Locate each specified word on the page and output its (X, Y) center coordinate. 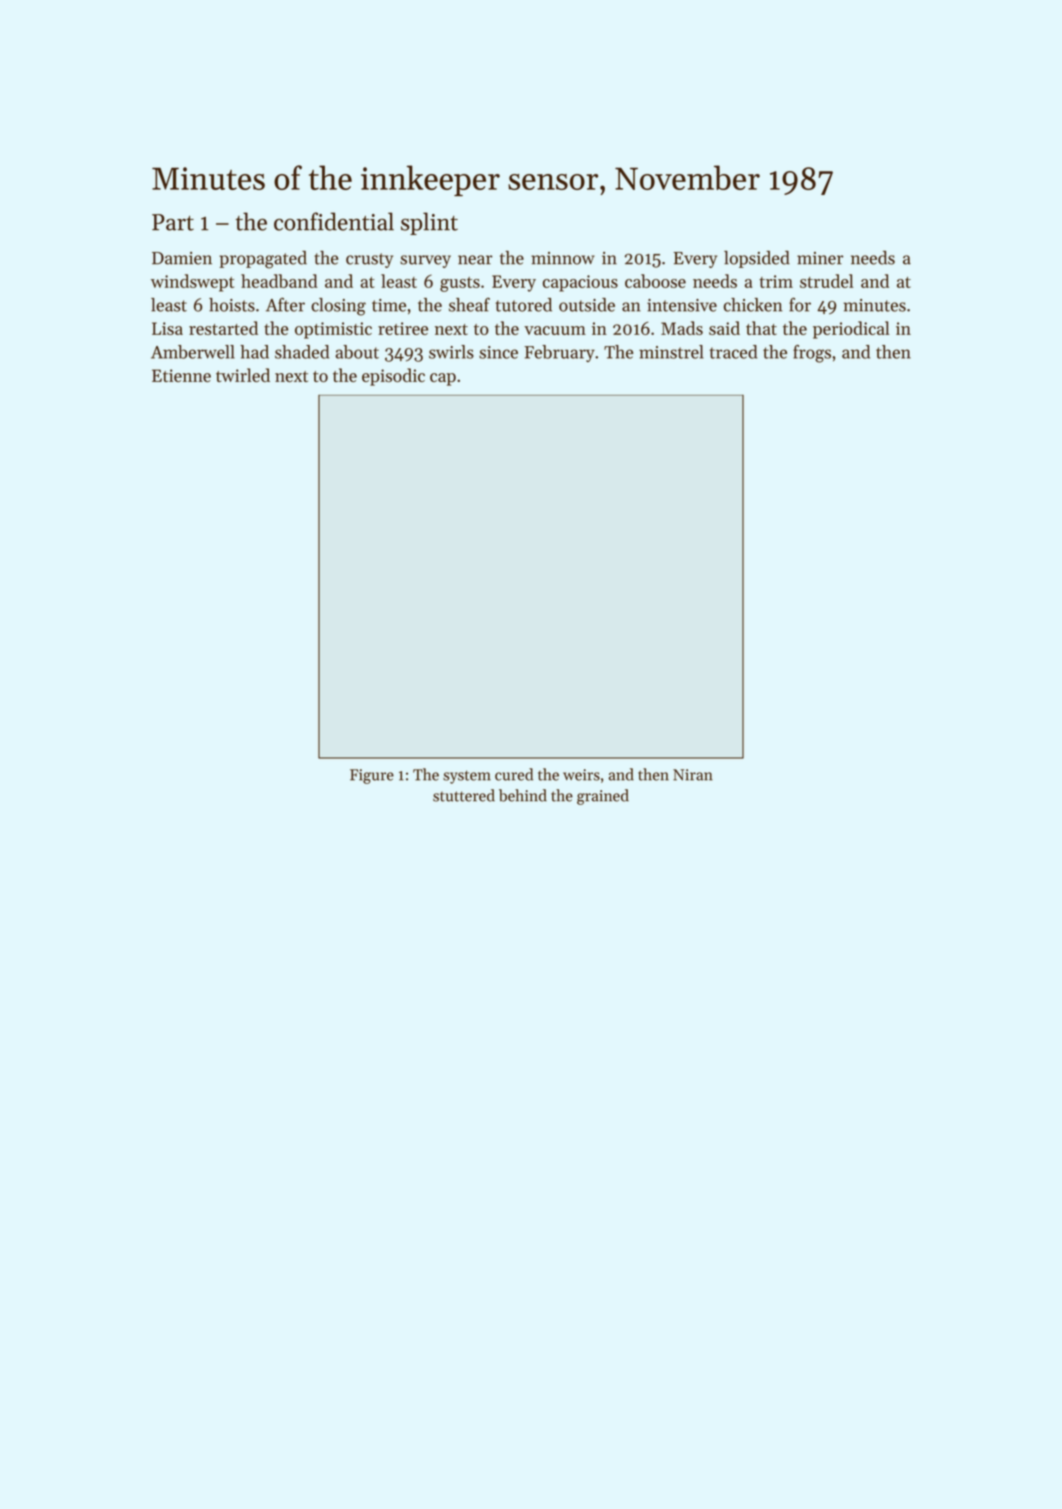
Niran (693, 775)
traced (733, 352)
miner (820, 258)
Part (173, 222)
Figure (372, 776)
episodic (393, 377)
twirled (243, 375)
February (559, 353)
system (467, 777)
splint (429, 223)
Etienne (181, 375)
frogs (812, 354)
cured (514, 774)
